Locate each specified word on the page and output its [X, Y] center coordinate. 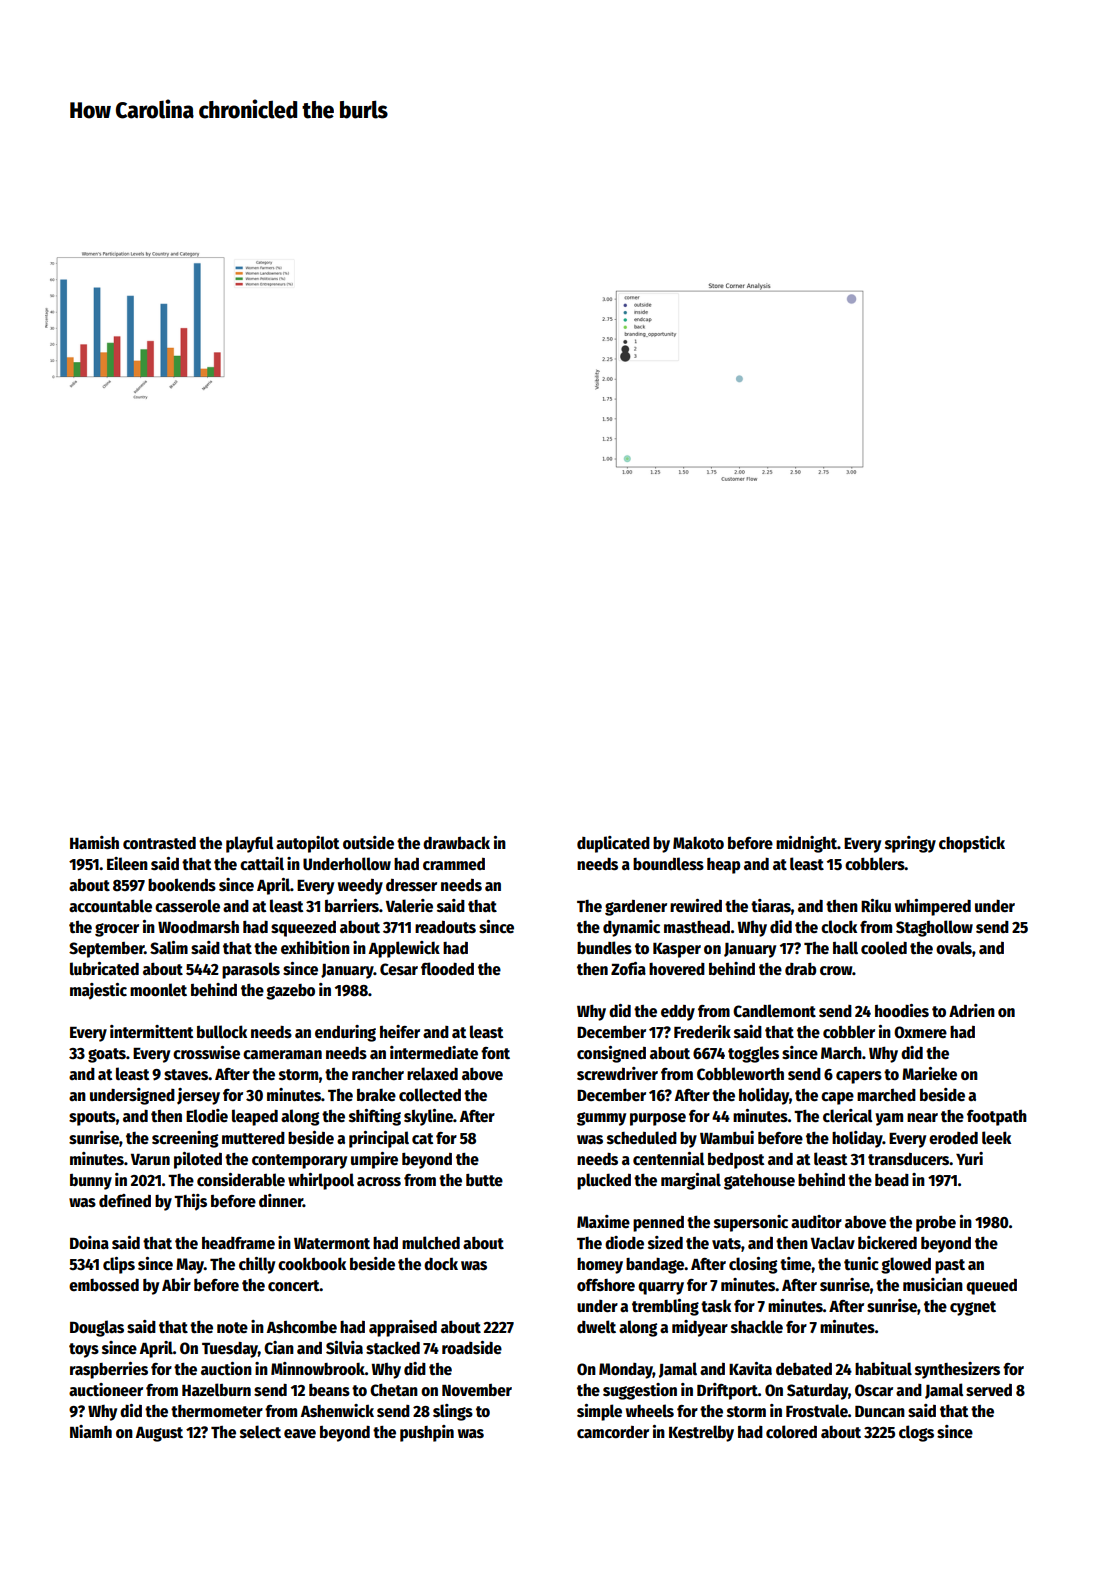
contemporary [299, 1161]
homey [600, 1266]
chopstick [972, 844]
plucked [604, 1181]
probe [936, 1224]
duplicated [613, 844]
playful [250, 844]
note [232, 1328]
